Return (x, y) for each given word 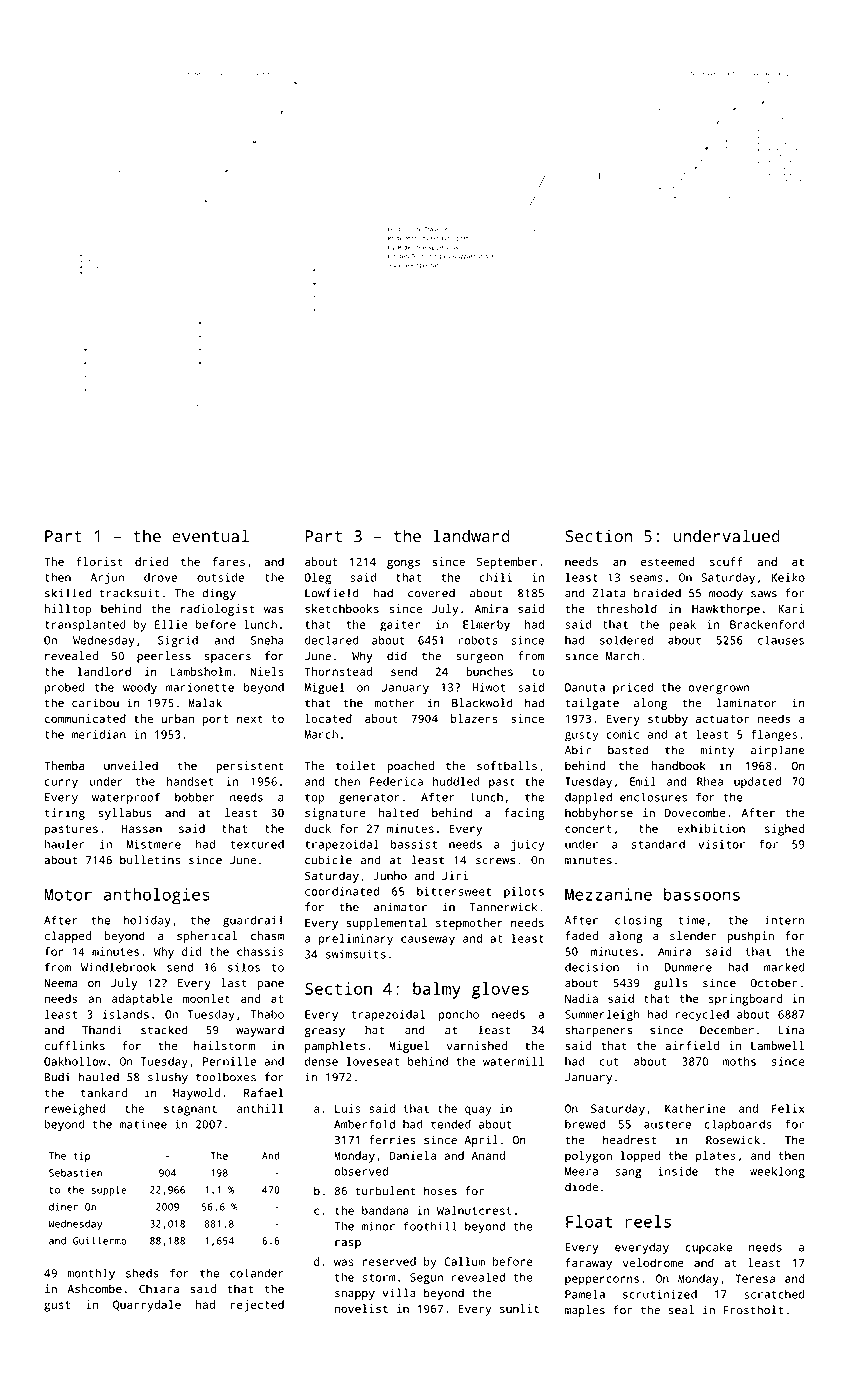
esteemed (668, 561)
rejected (257, 1306)
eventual (210, 536)
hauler (64, 844)
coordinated (342, 891)
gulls (670, 984)
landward (471, 536)
